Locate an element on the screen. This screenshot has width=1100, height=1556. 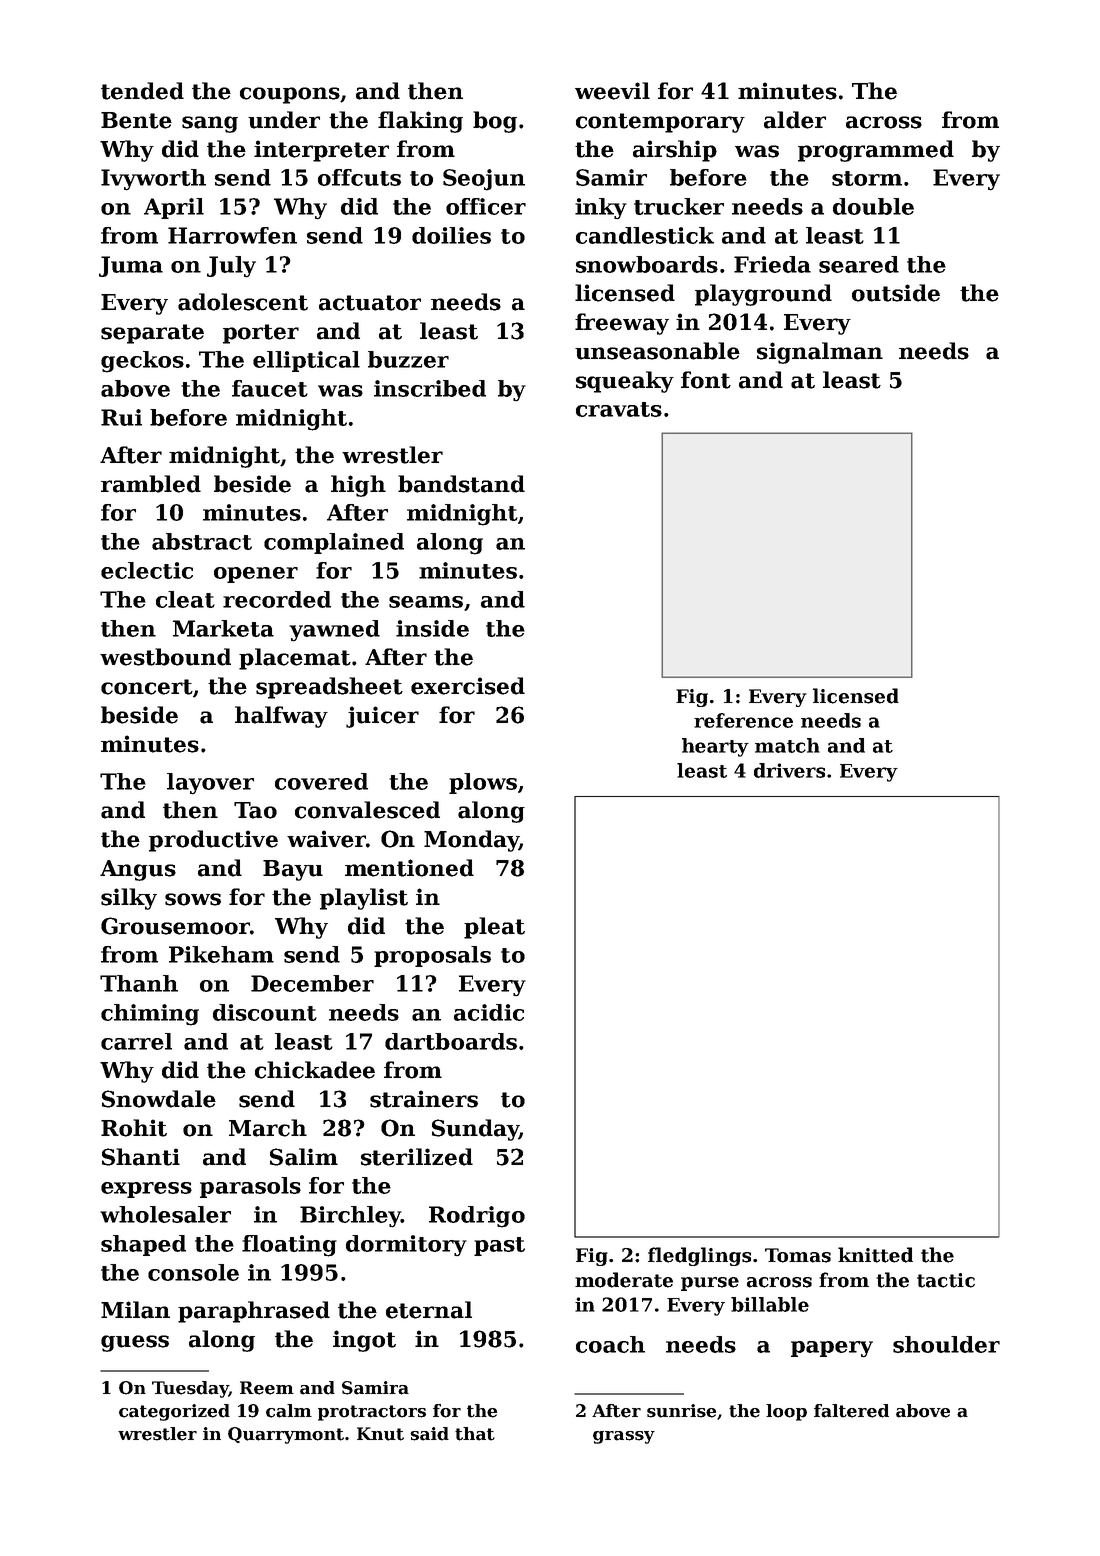
Quarrymont is located at coordinates (286, 1435).
